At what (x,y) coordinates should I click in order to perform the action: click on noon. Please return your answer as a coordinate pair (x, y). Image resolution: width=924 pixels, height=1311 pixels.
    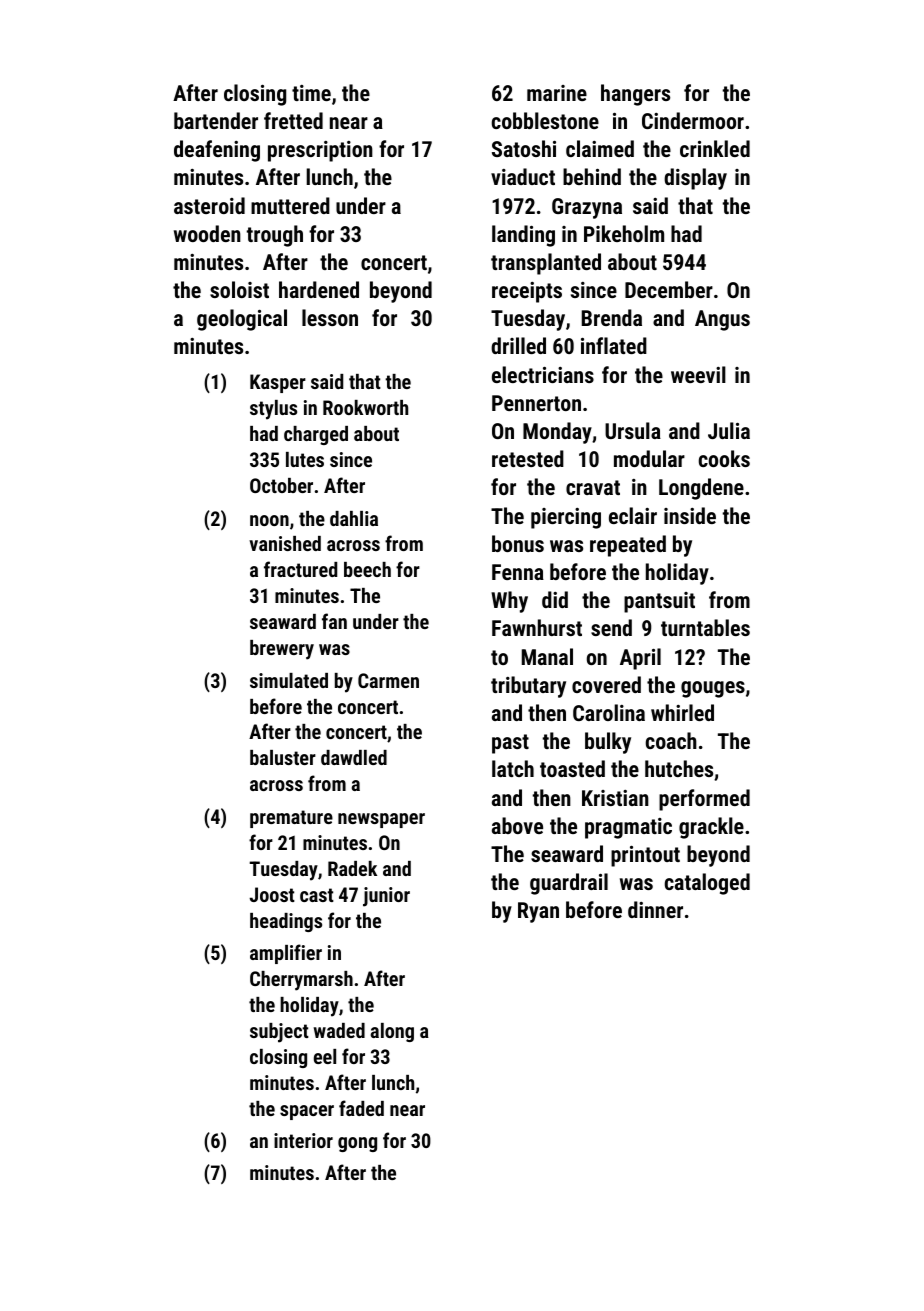
    Looking at the image, I should click on (269, 520).
